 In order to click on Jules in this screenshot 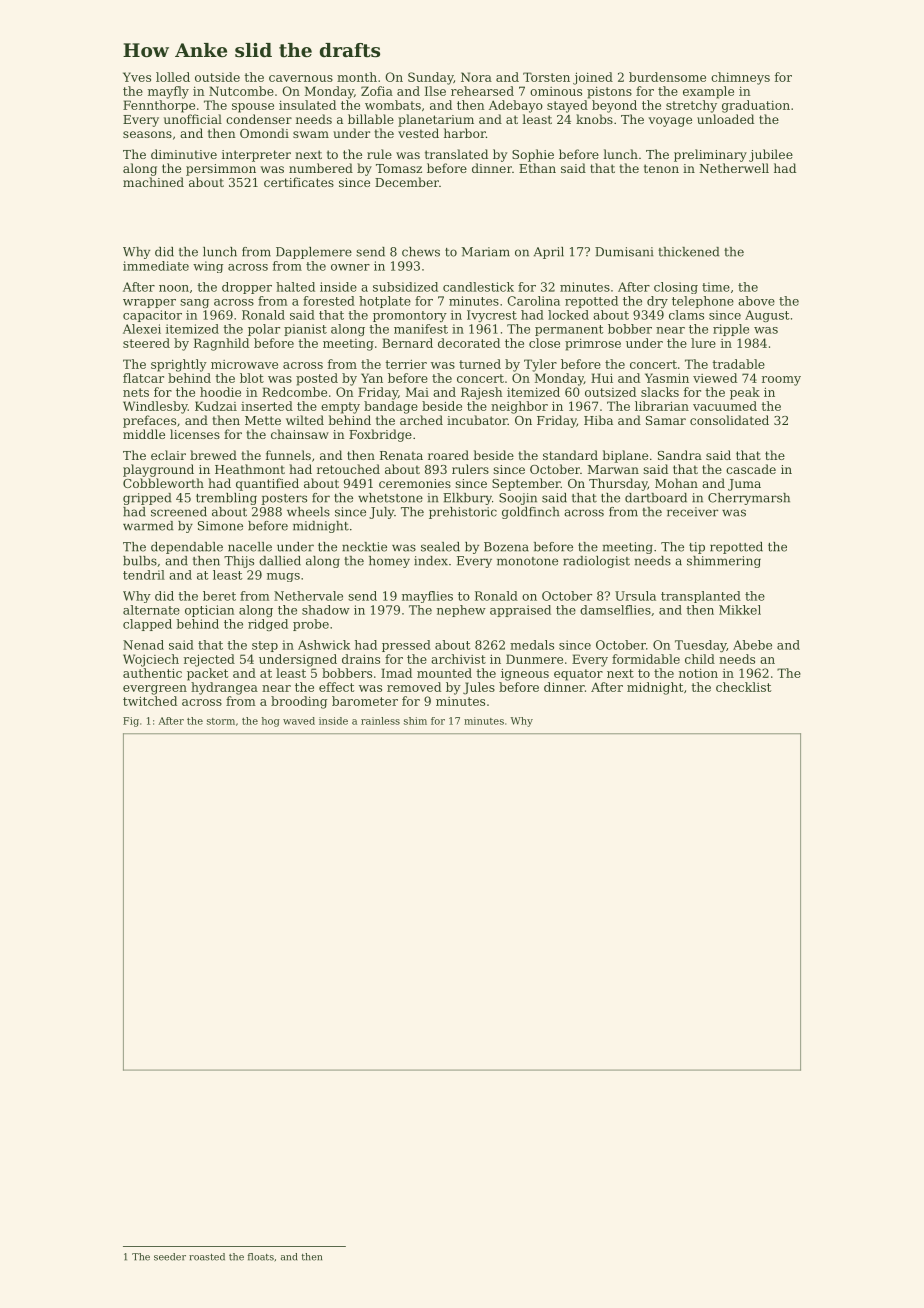, I will do `click(479, 688)`.
